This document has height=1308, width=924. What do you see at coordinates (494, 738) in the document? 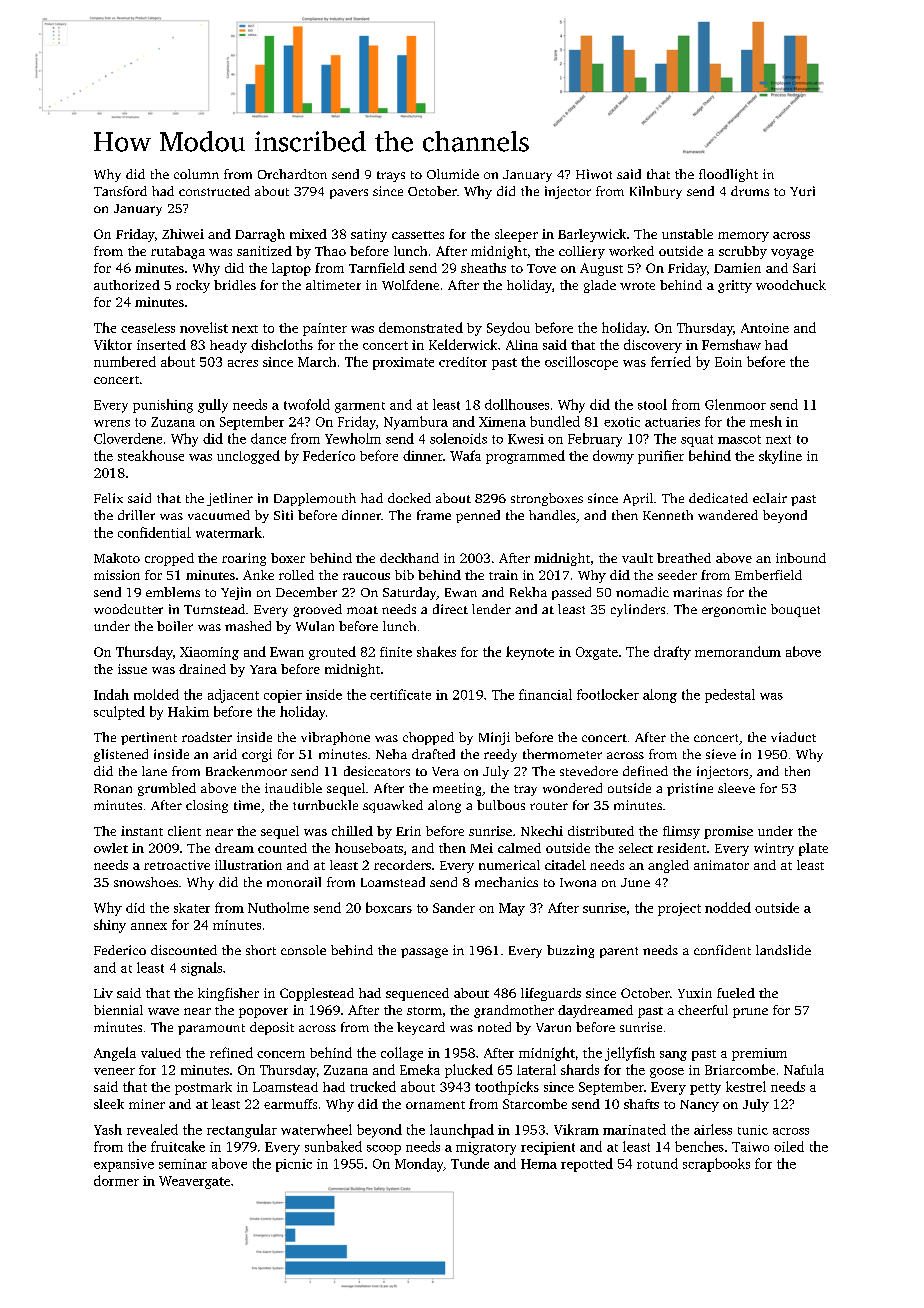
I see `Minji` at bounding box center [494, 738].
